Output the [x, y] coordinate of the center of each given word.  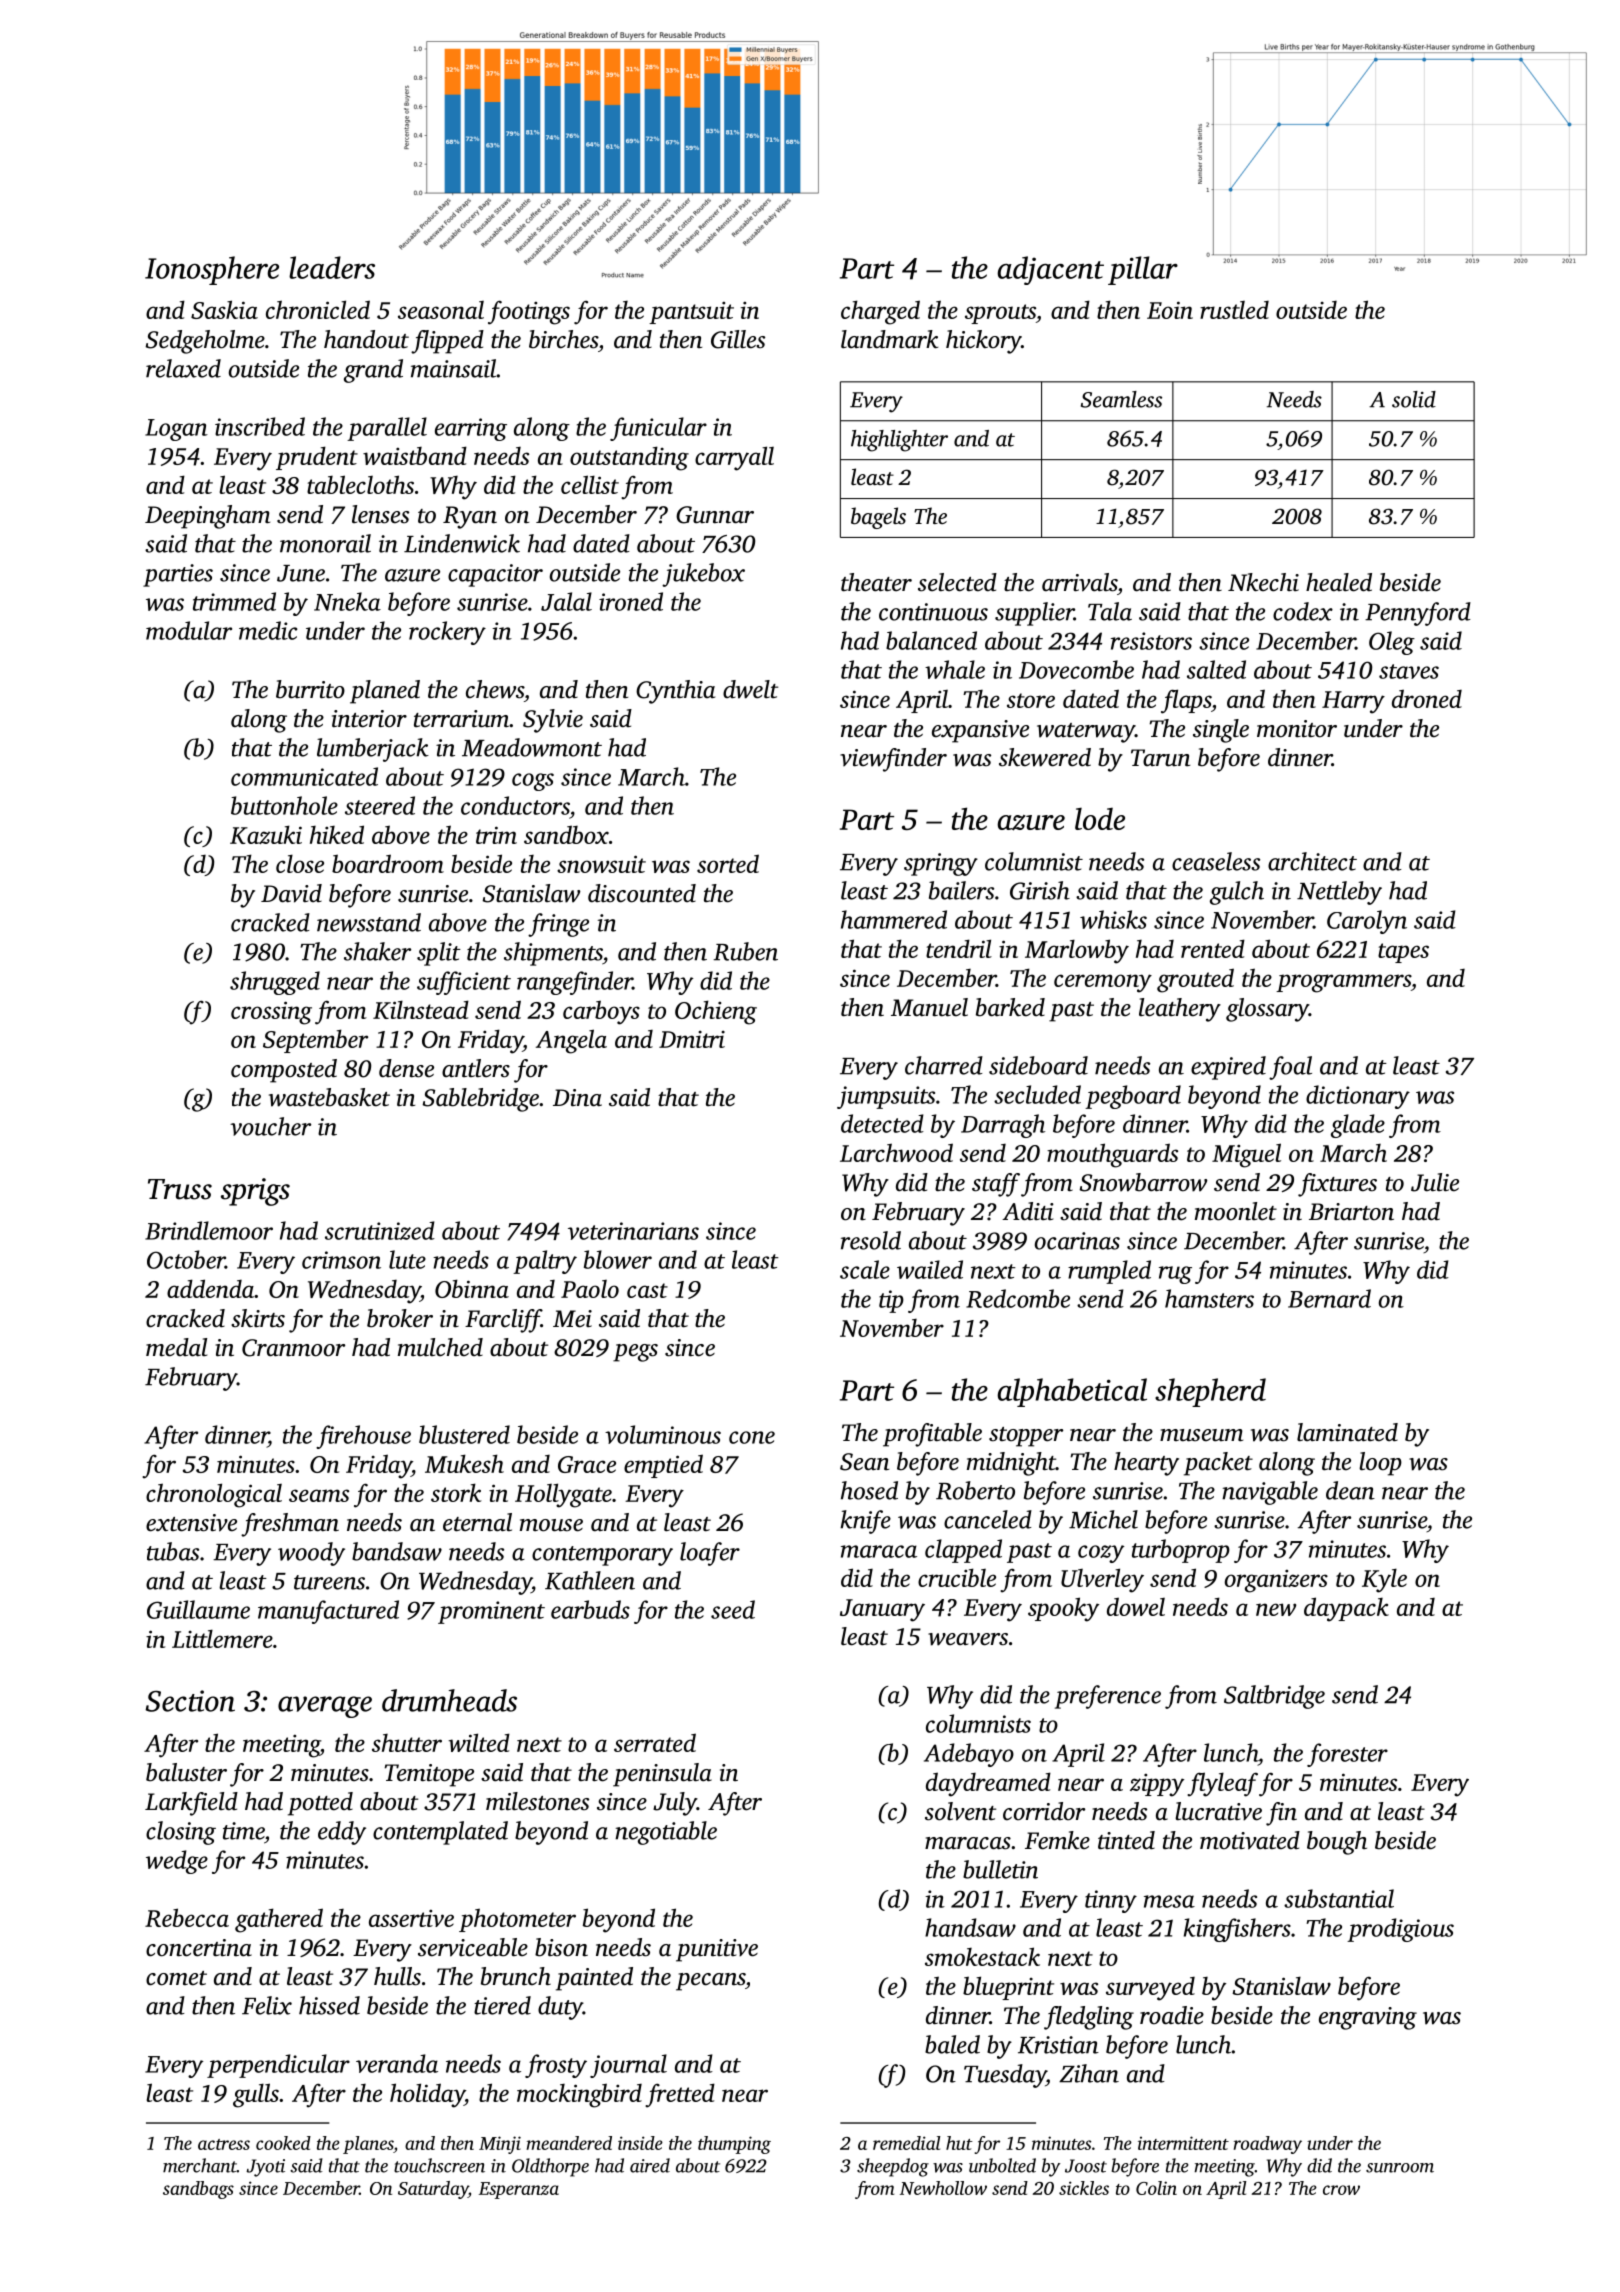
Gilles [738, 339]
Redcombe [1018, 1298]
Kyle [1384, 1580]
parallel [387, 429]
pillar [1143, 270]
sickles [1084, 2188]
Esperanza [519, 2190]
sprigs [255, 1192]
